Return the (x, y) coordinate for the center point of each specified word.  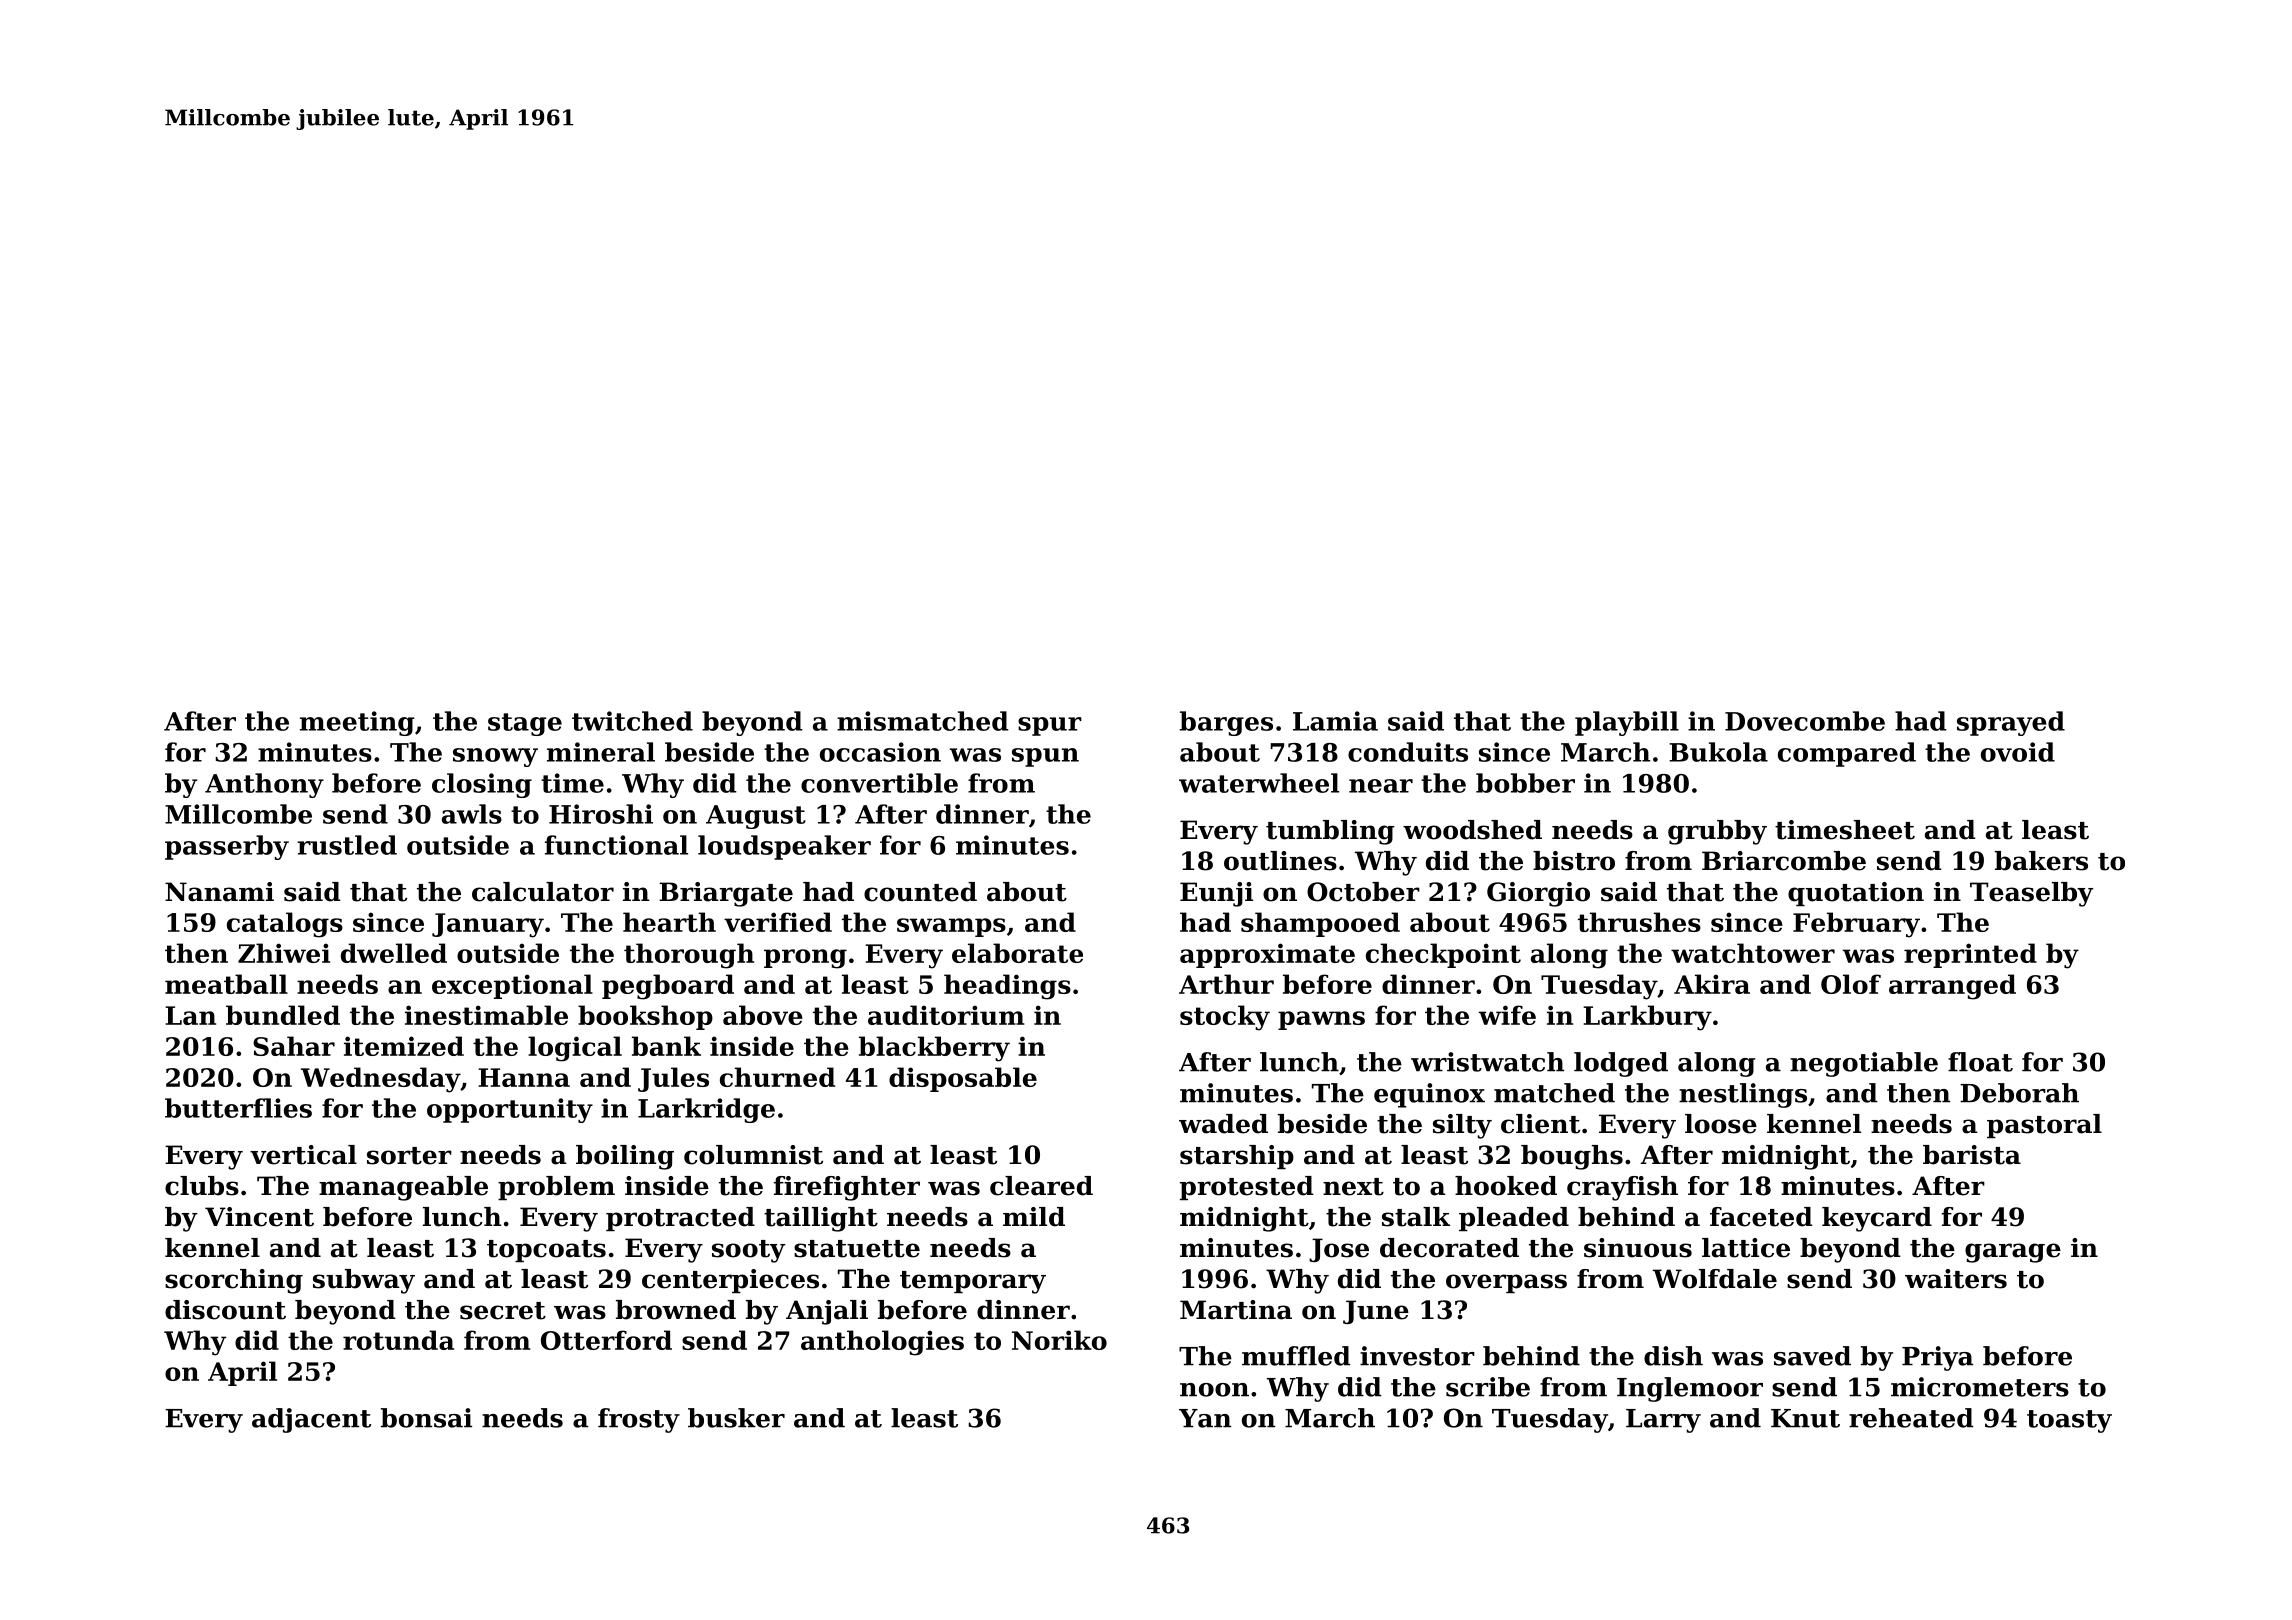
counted (920, 892)
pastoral (2044, 1126)
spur (1050, 726)
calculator (543, 892)
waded (1223, 1124)
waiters (1956, 1279)
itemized (404, 1046)
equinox (1429, 1095)
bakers (2041, 861)
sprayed (2011, 723)
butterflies (238, 1108)
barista (1972, 1155)
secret (503, 1311)
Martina (1236, 1310)
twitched (632, 721)
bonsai (426, 1418)
